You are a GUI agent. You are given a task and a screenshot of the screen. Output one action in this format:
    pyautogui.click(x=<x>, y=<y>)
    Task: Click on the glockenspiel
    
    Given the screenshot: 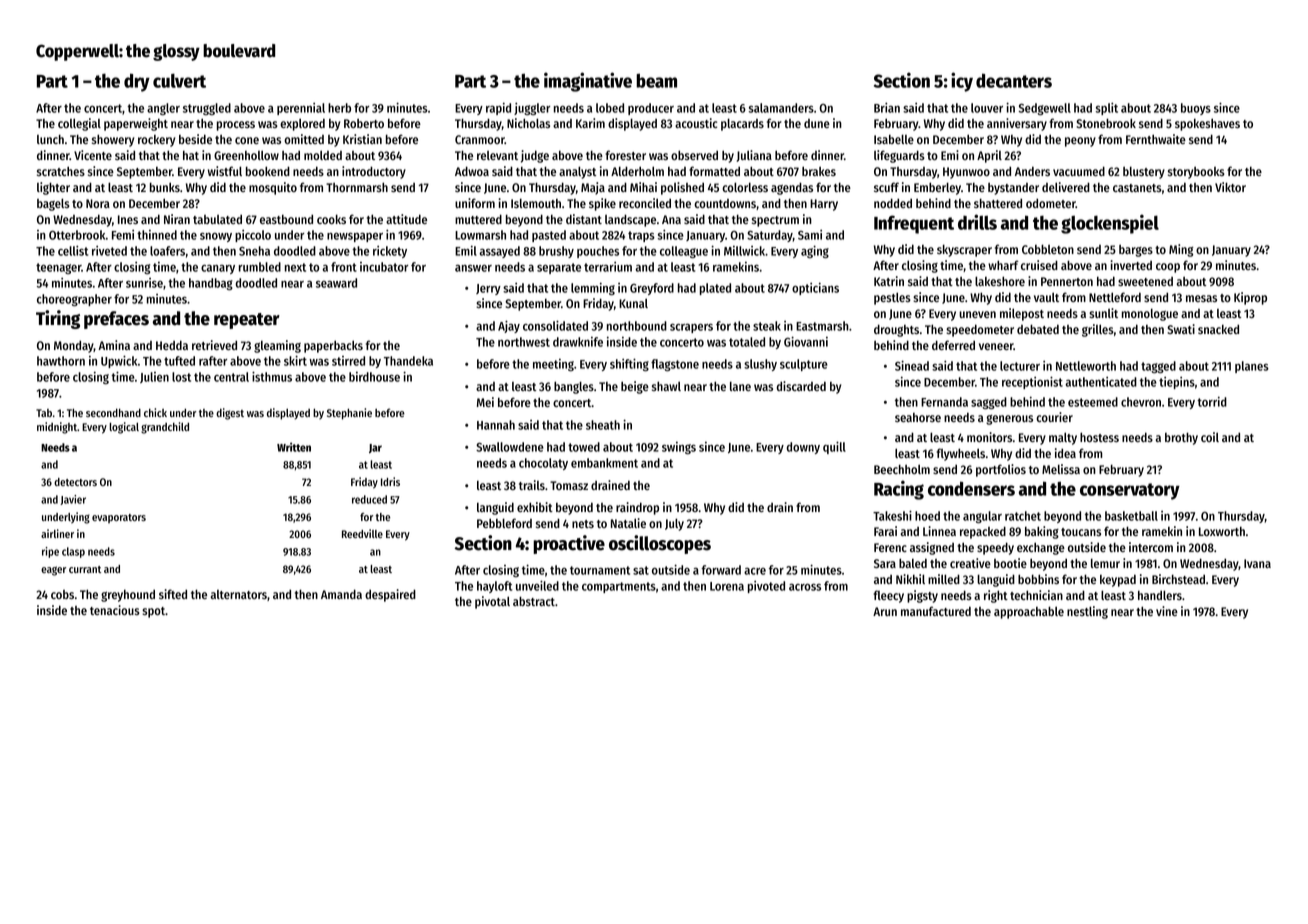 What is the action you would take?
    pyautogui.click(x=1110, y=224)
